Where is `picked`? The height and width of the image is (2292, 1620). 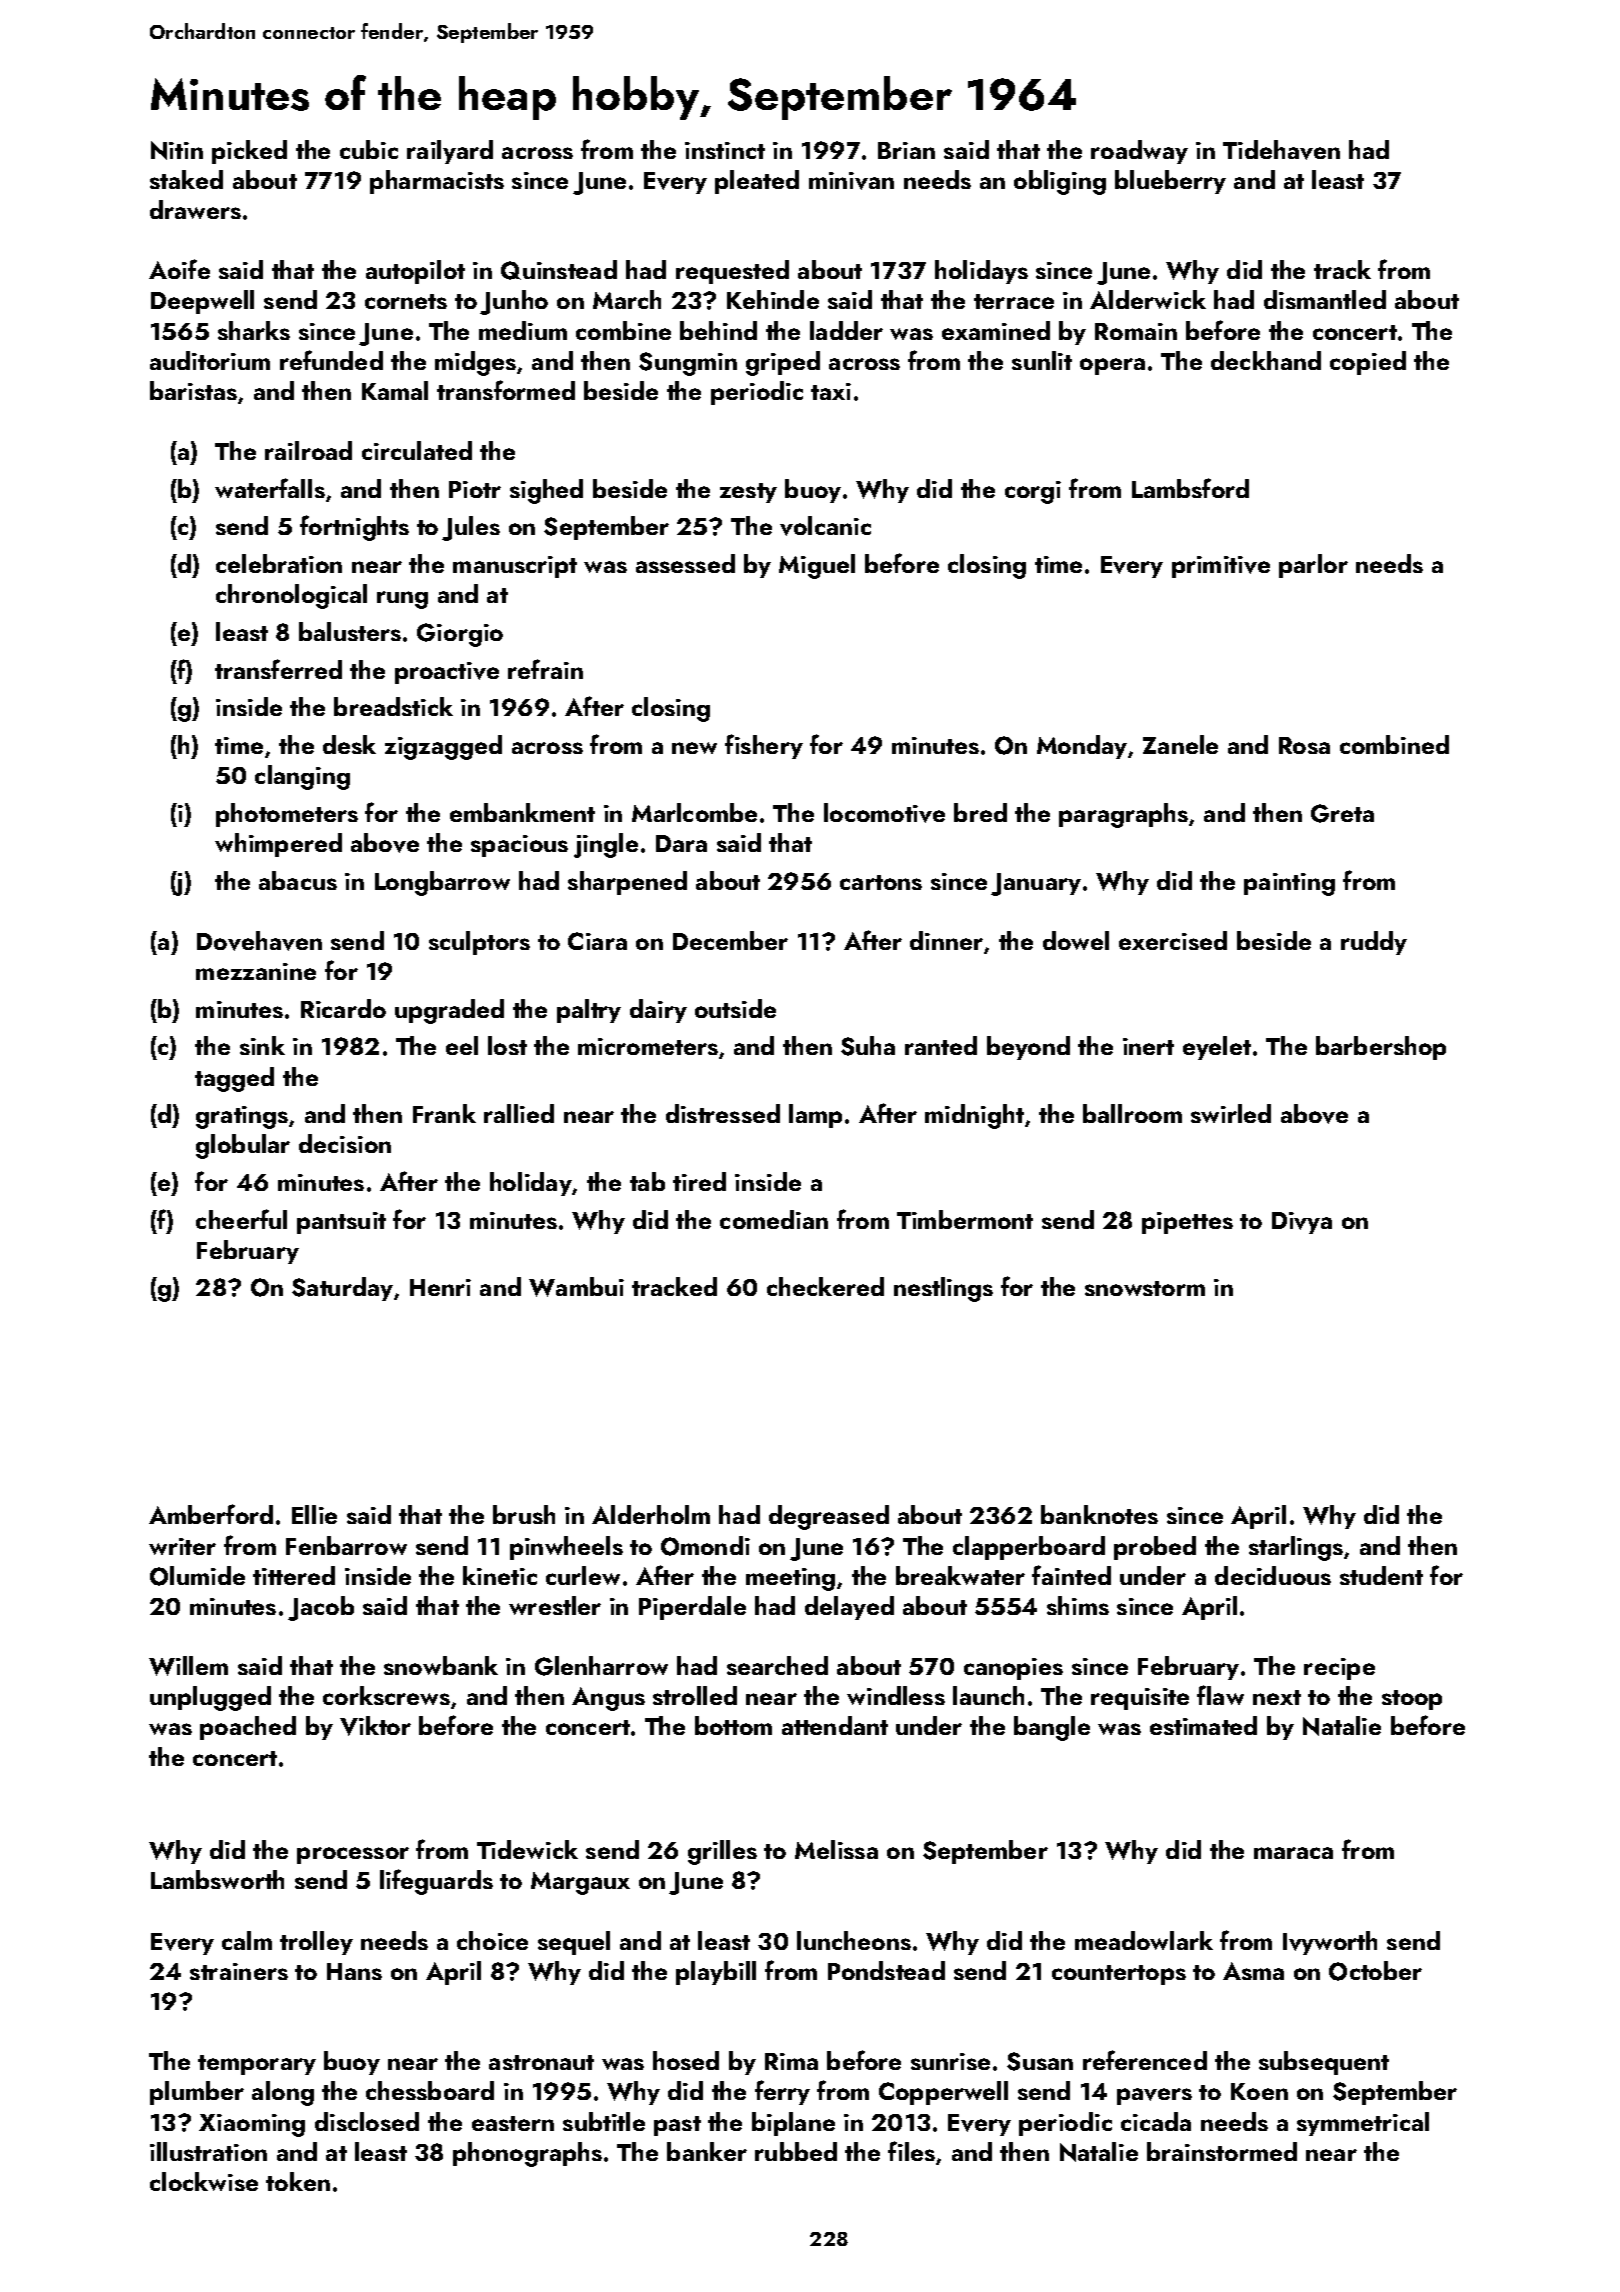
picked is located at coordinates (249, 152).
